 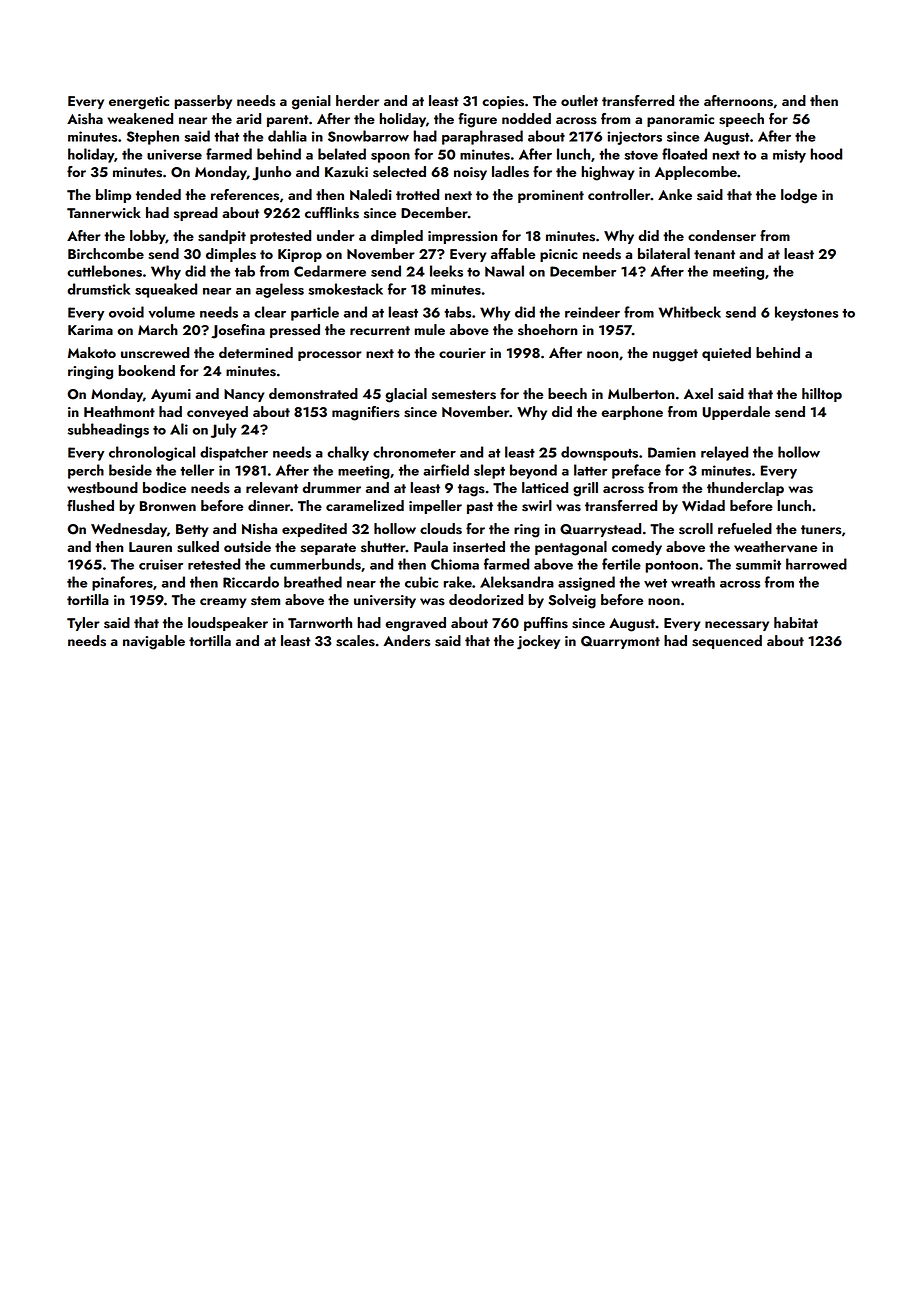 What do you see at coordinates (234, 453) in the document?
I see `dispatcher` at bounding box center [234, 453].
